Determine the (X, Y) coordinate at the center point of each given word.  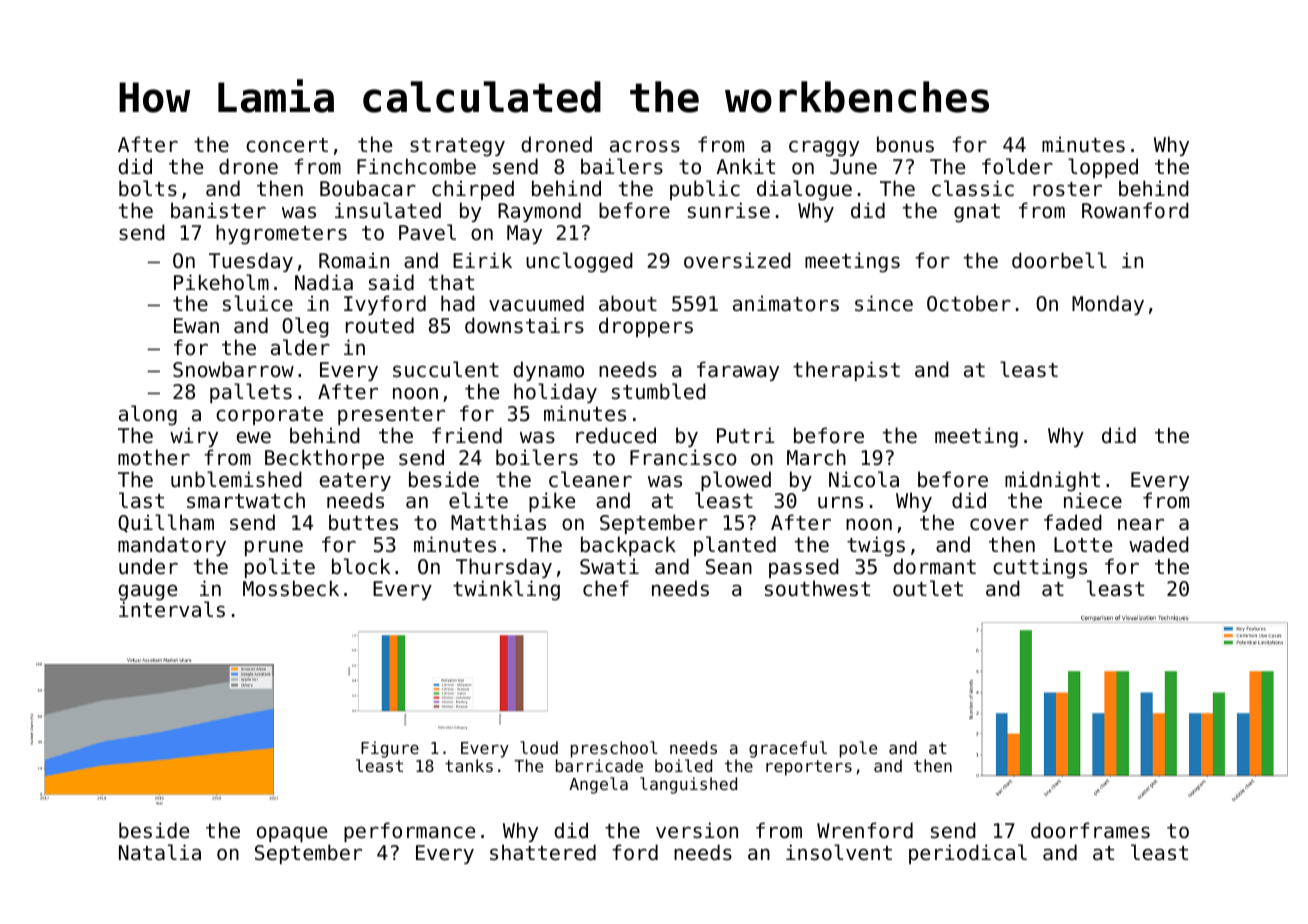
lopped (1103, 168)
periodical (968, 854)
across (645, 146)
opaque (292, 834)
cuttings (1040, 568)
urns (840, 502)
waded (1159, 544)
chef (606, 588)
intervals (172, 609)
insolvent (839, 852)
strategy (457, 147)
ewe (253, 437)
